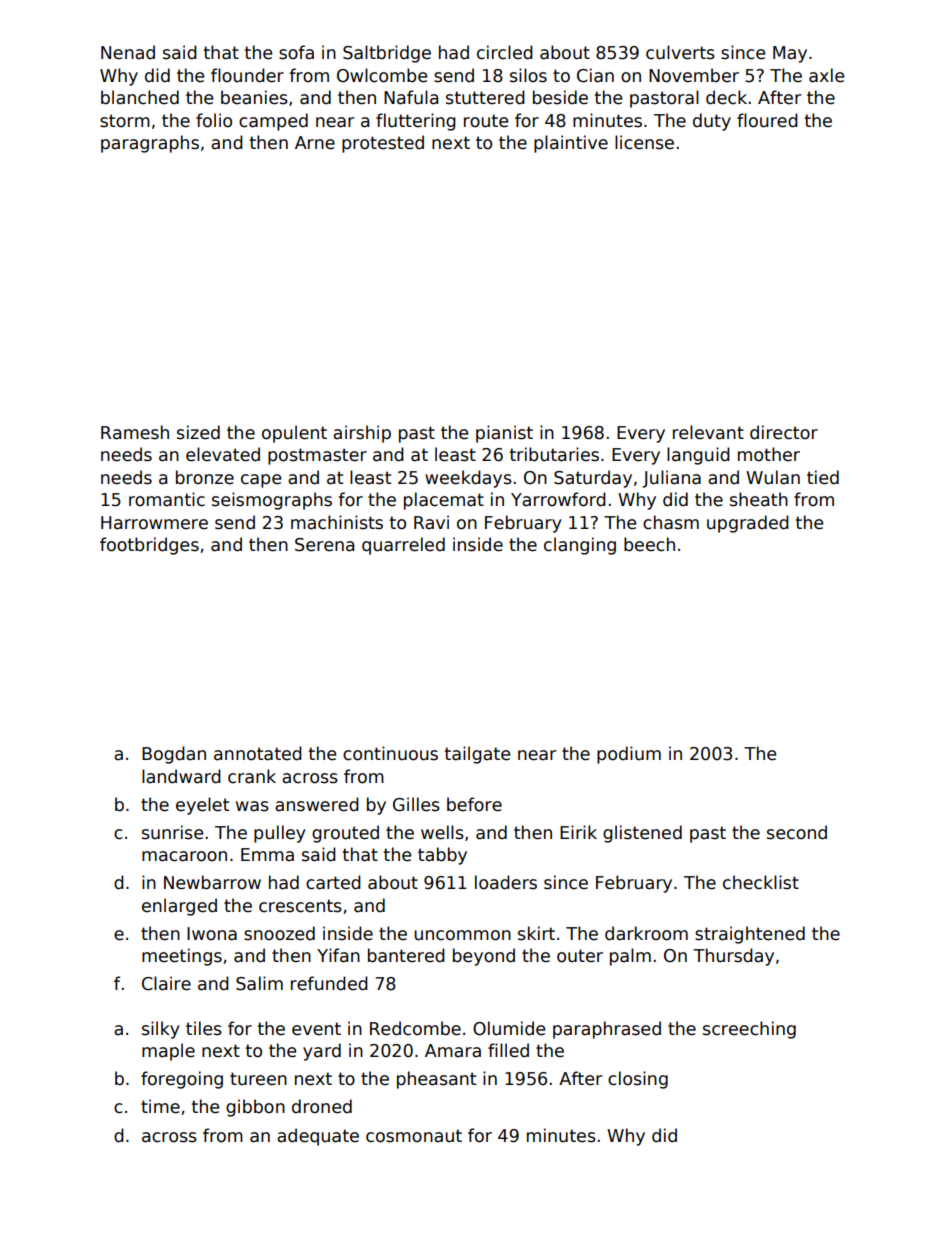  What do you see at coordinates (508, 1050) in the screenshot?
I see `filled` at bounding box center [508, 1050].
